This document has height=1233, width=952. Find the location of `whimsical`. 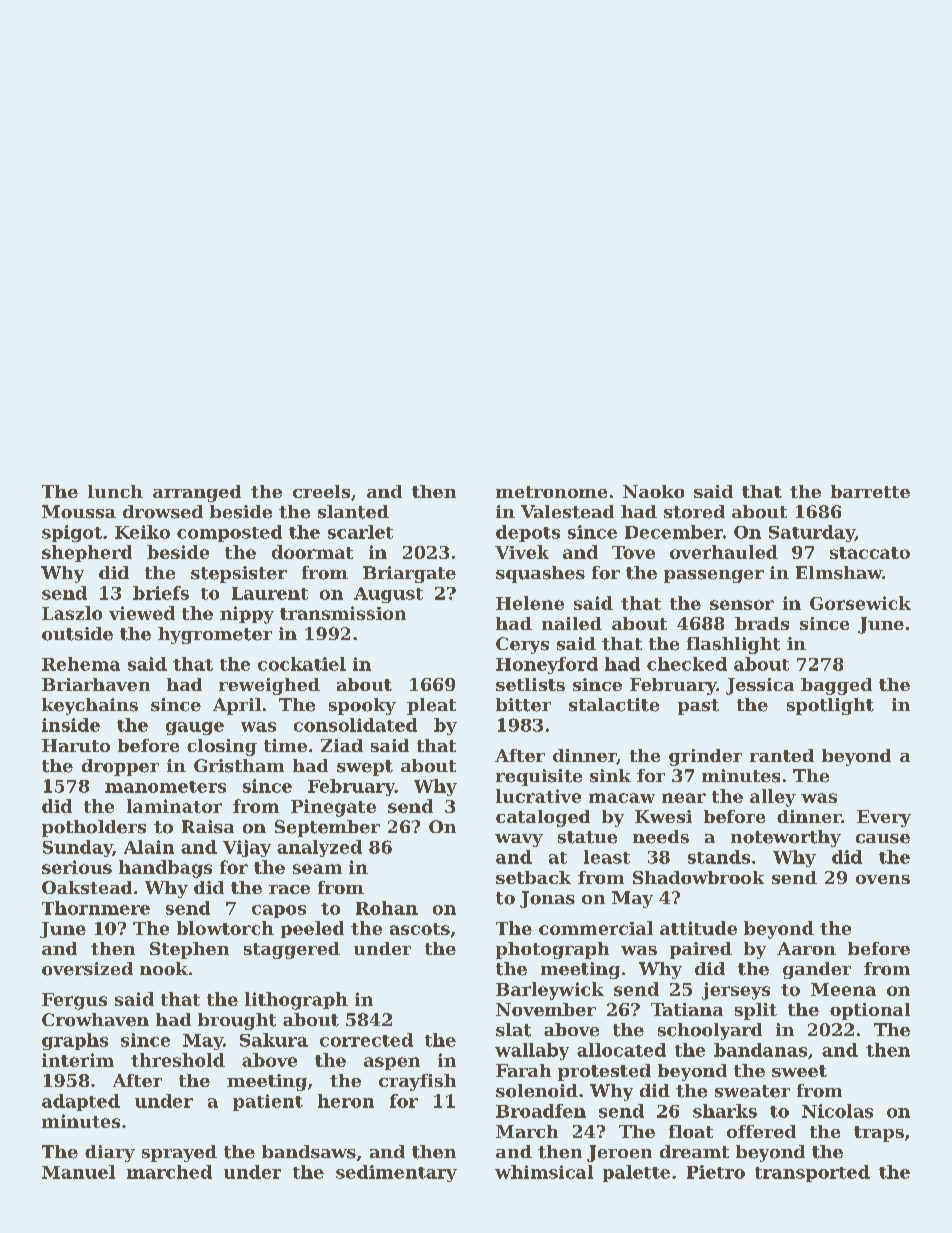

whimsical is located at coordinates (544, 1172).
